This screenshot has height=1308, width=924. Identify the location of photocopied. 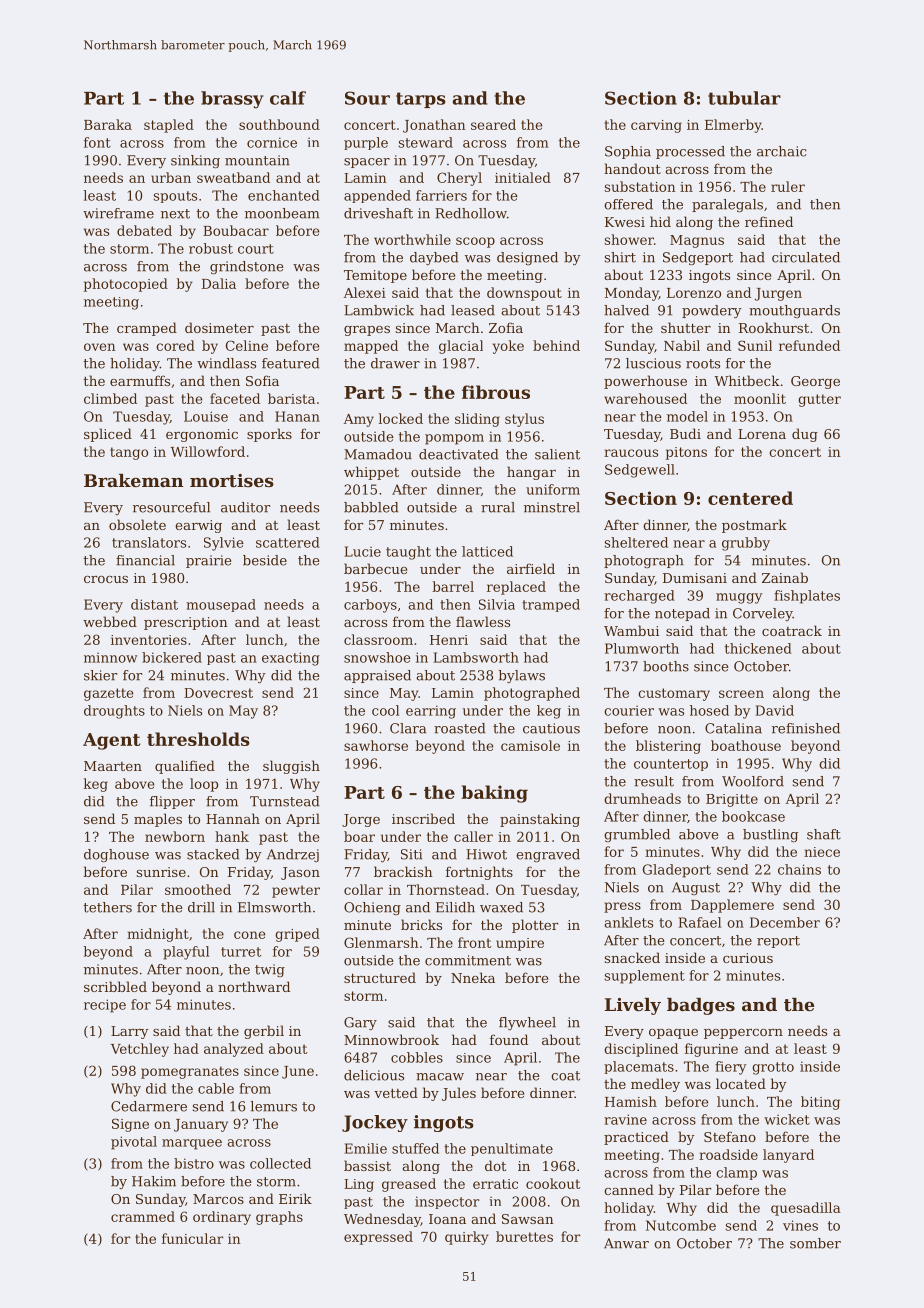
(126, 285).
